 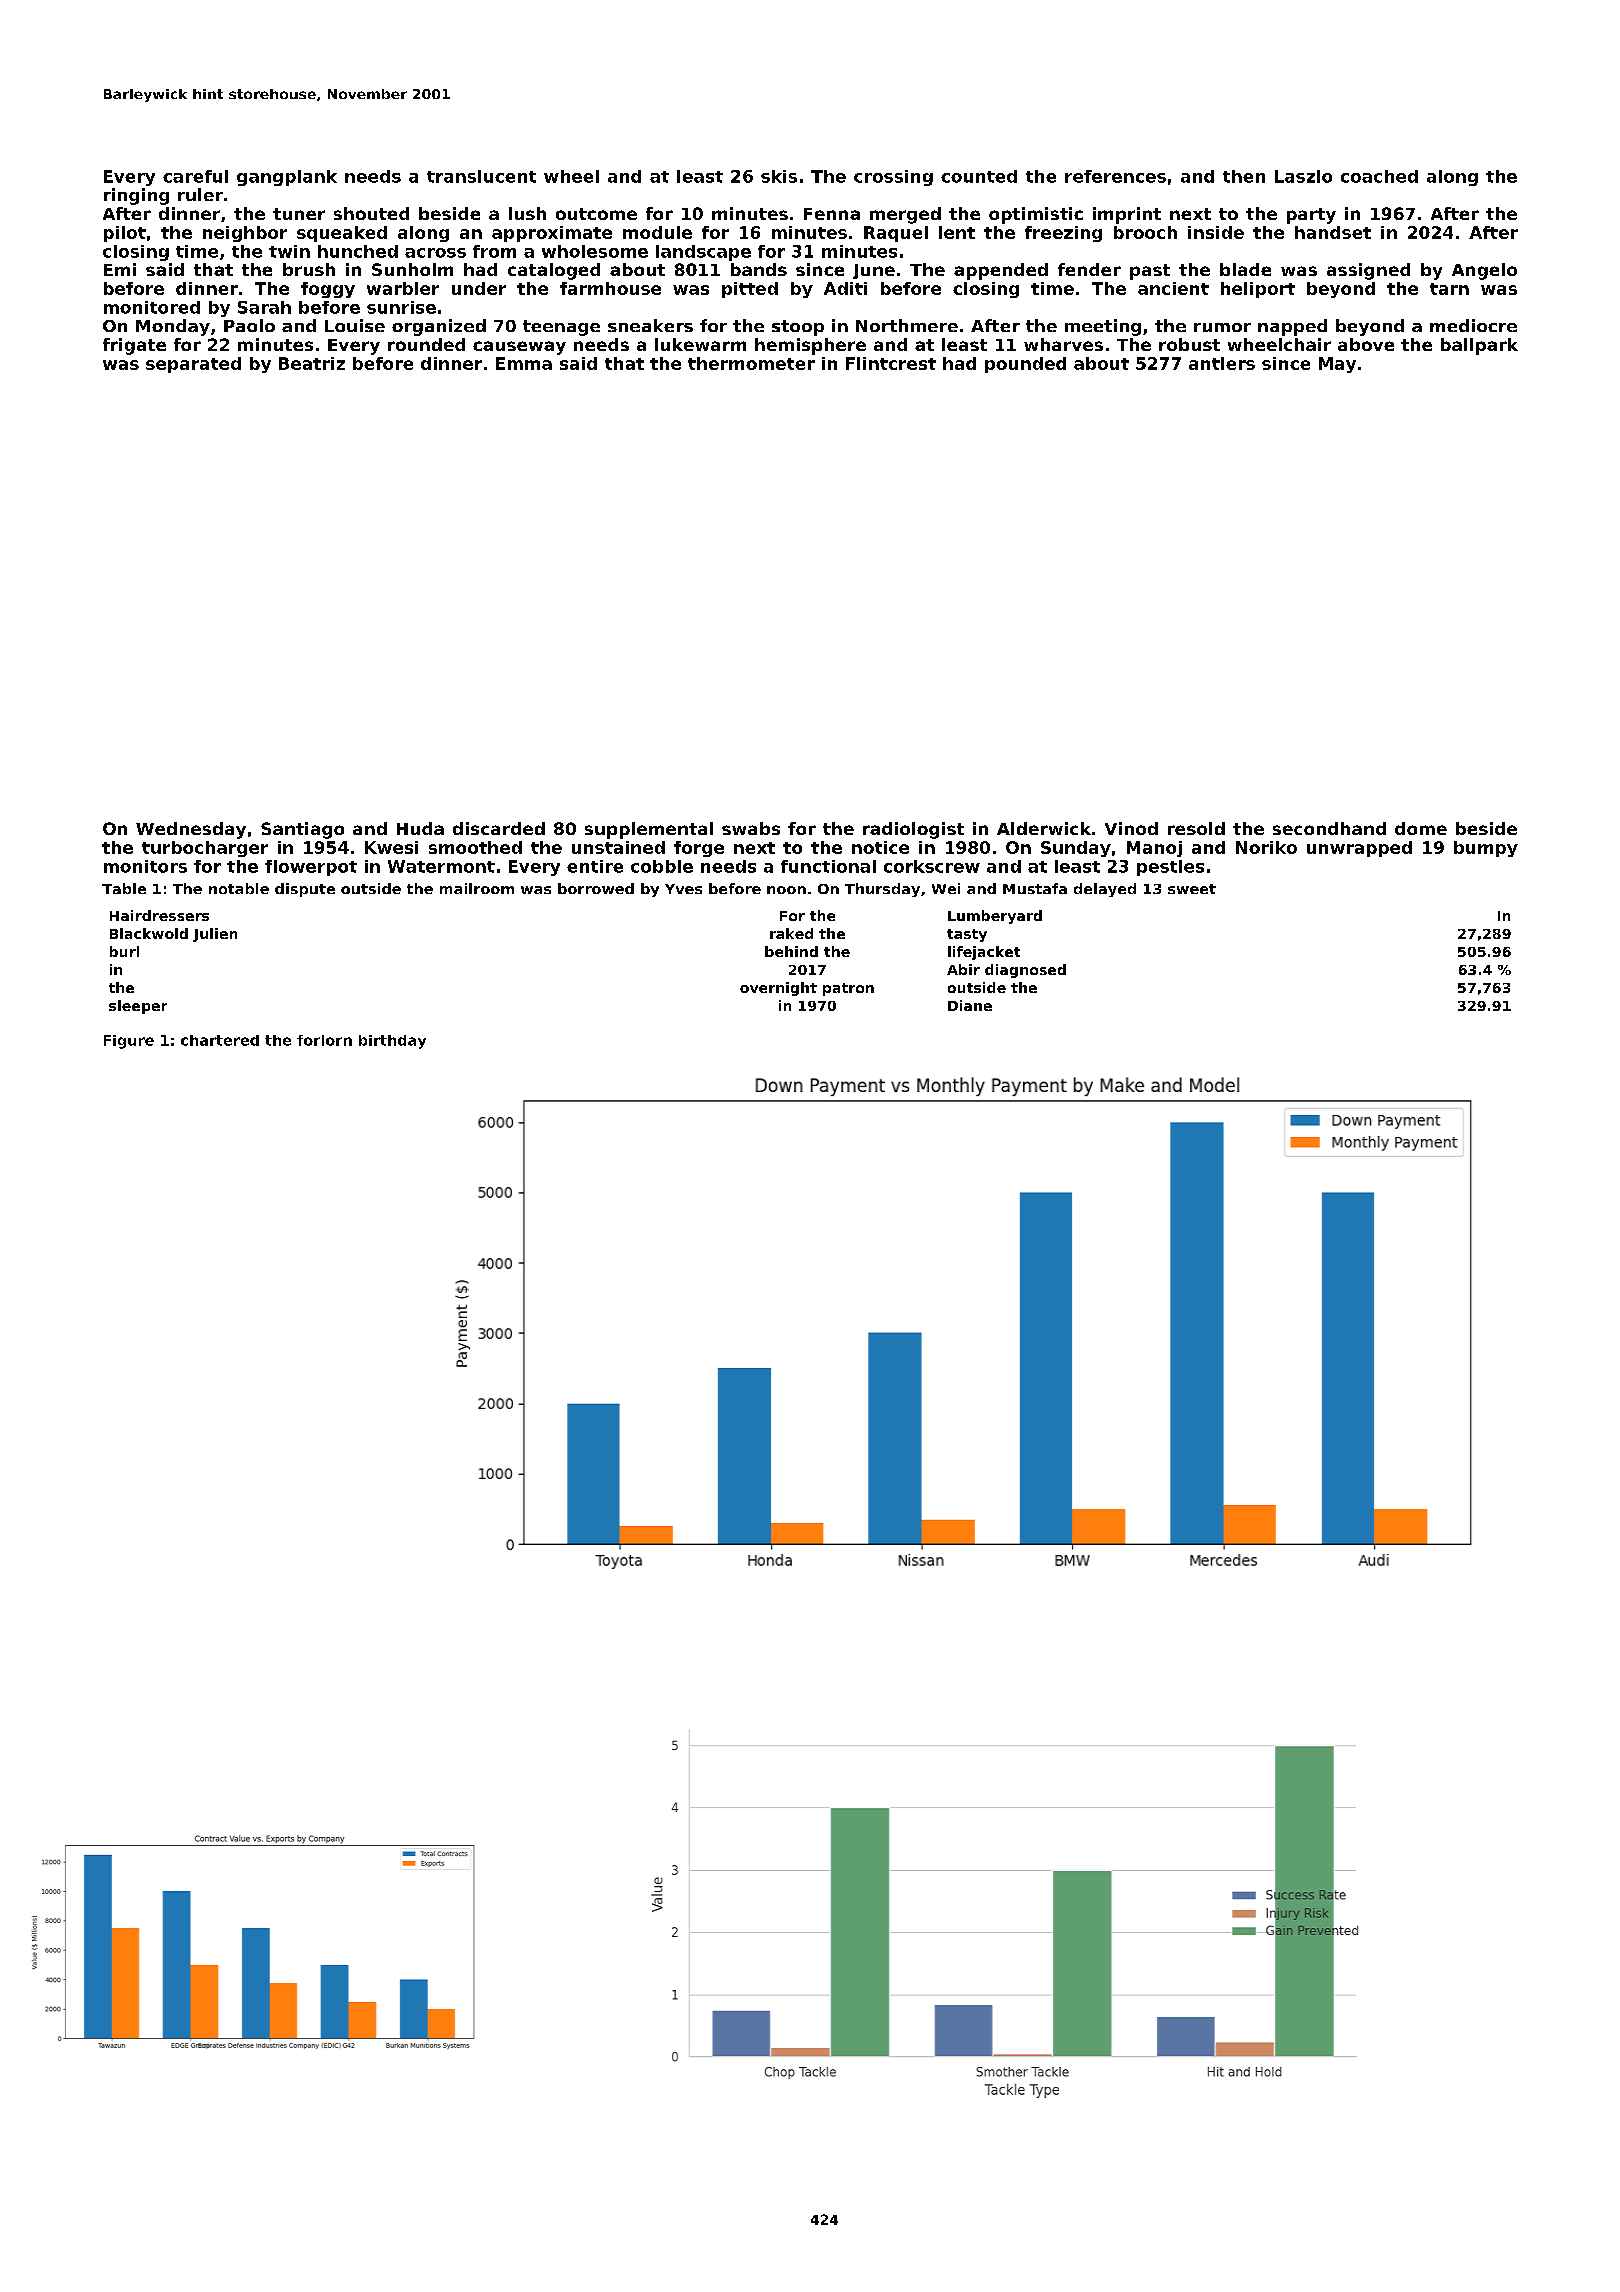 What do you see at coordinates (649, 830) in the screenshot?
I see `supplemental` at bounding box center [649, 830].
